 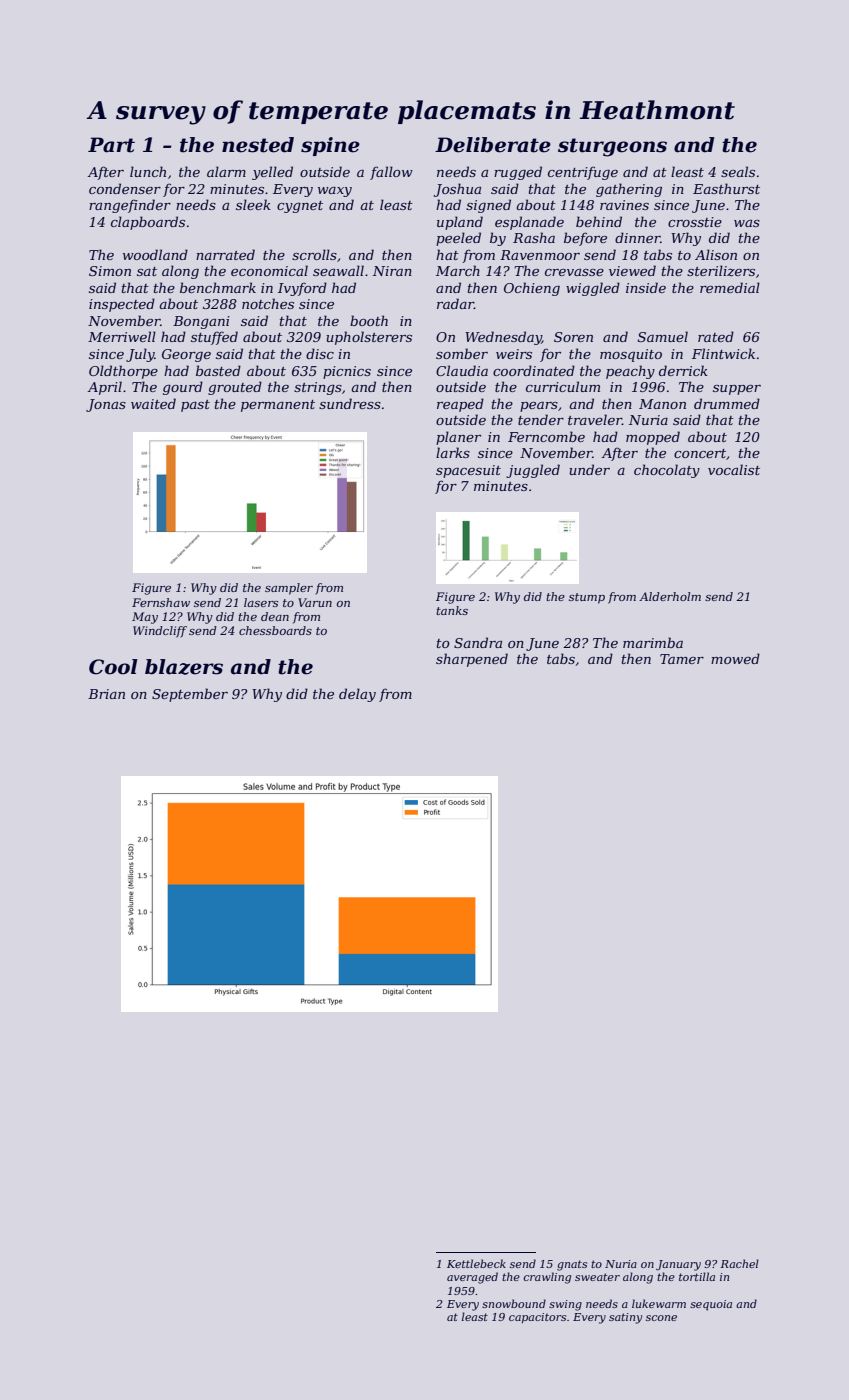 I want to click on Kettlebeck, so click(x=476, y=1263).
